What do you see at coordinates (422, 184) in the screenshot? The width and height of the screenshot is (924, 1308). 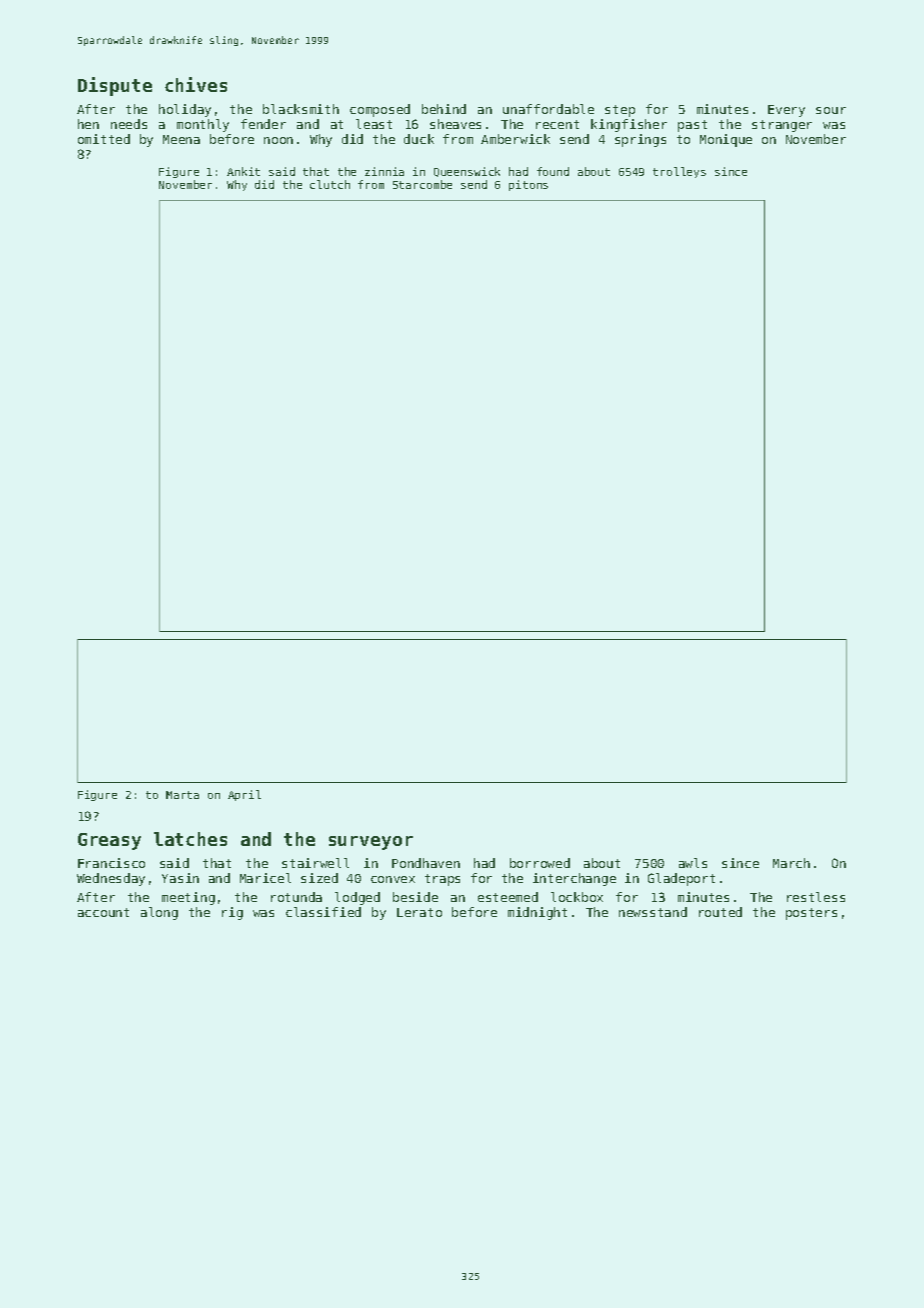 I see `Starcombe` at bounding box center [422, 184].
